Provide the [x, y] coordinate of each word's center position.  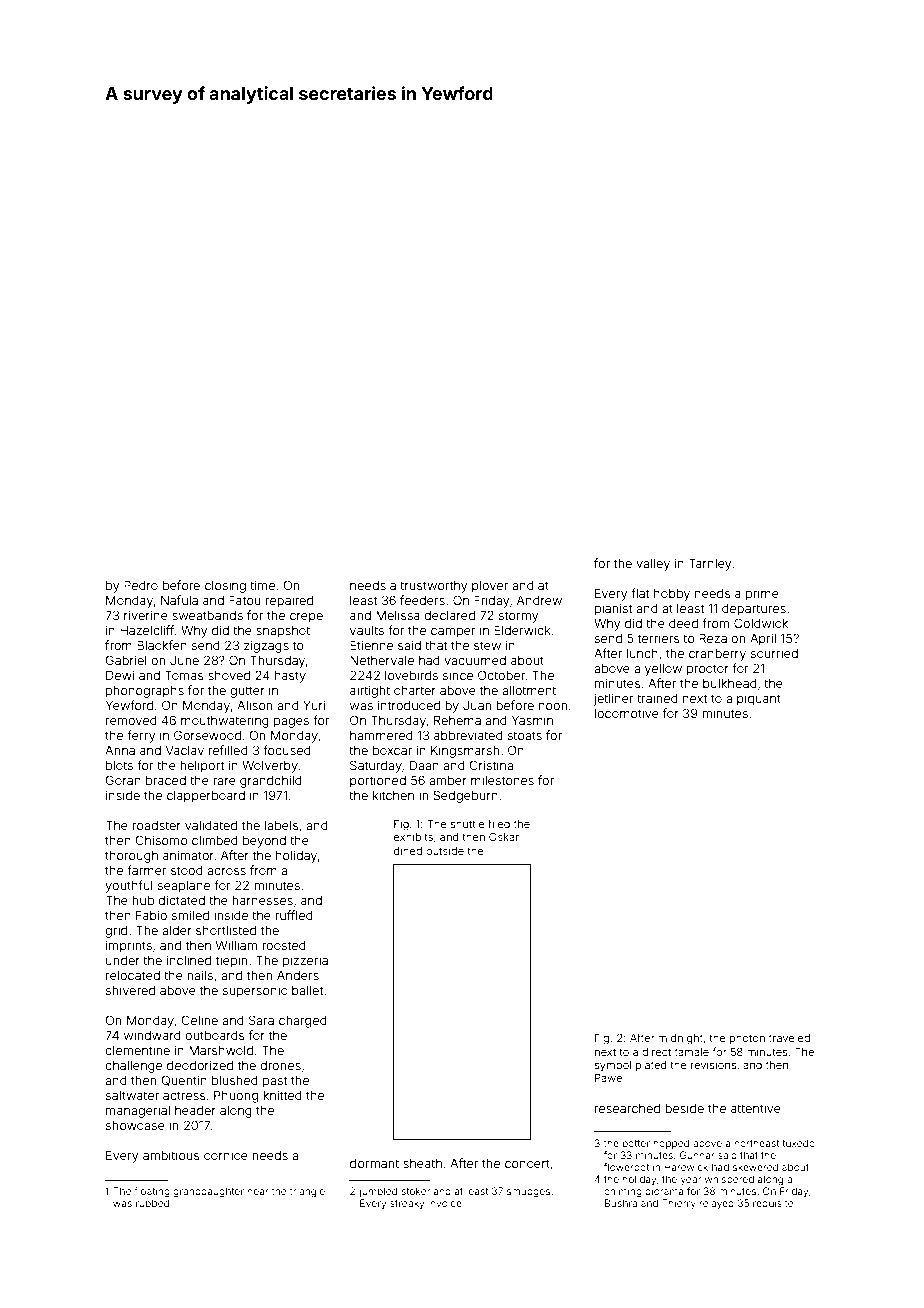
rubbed [152, 1203]
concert [527, 1163]
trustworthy [434, 587]
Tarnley [710, 564]
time [262, 585]
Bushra [621, 1203]
